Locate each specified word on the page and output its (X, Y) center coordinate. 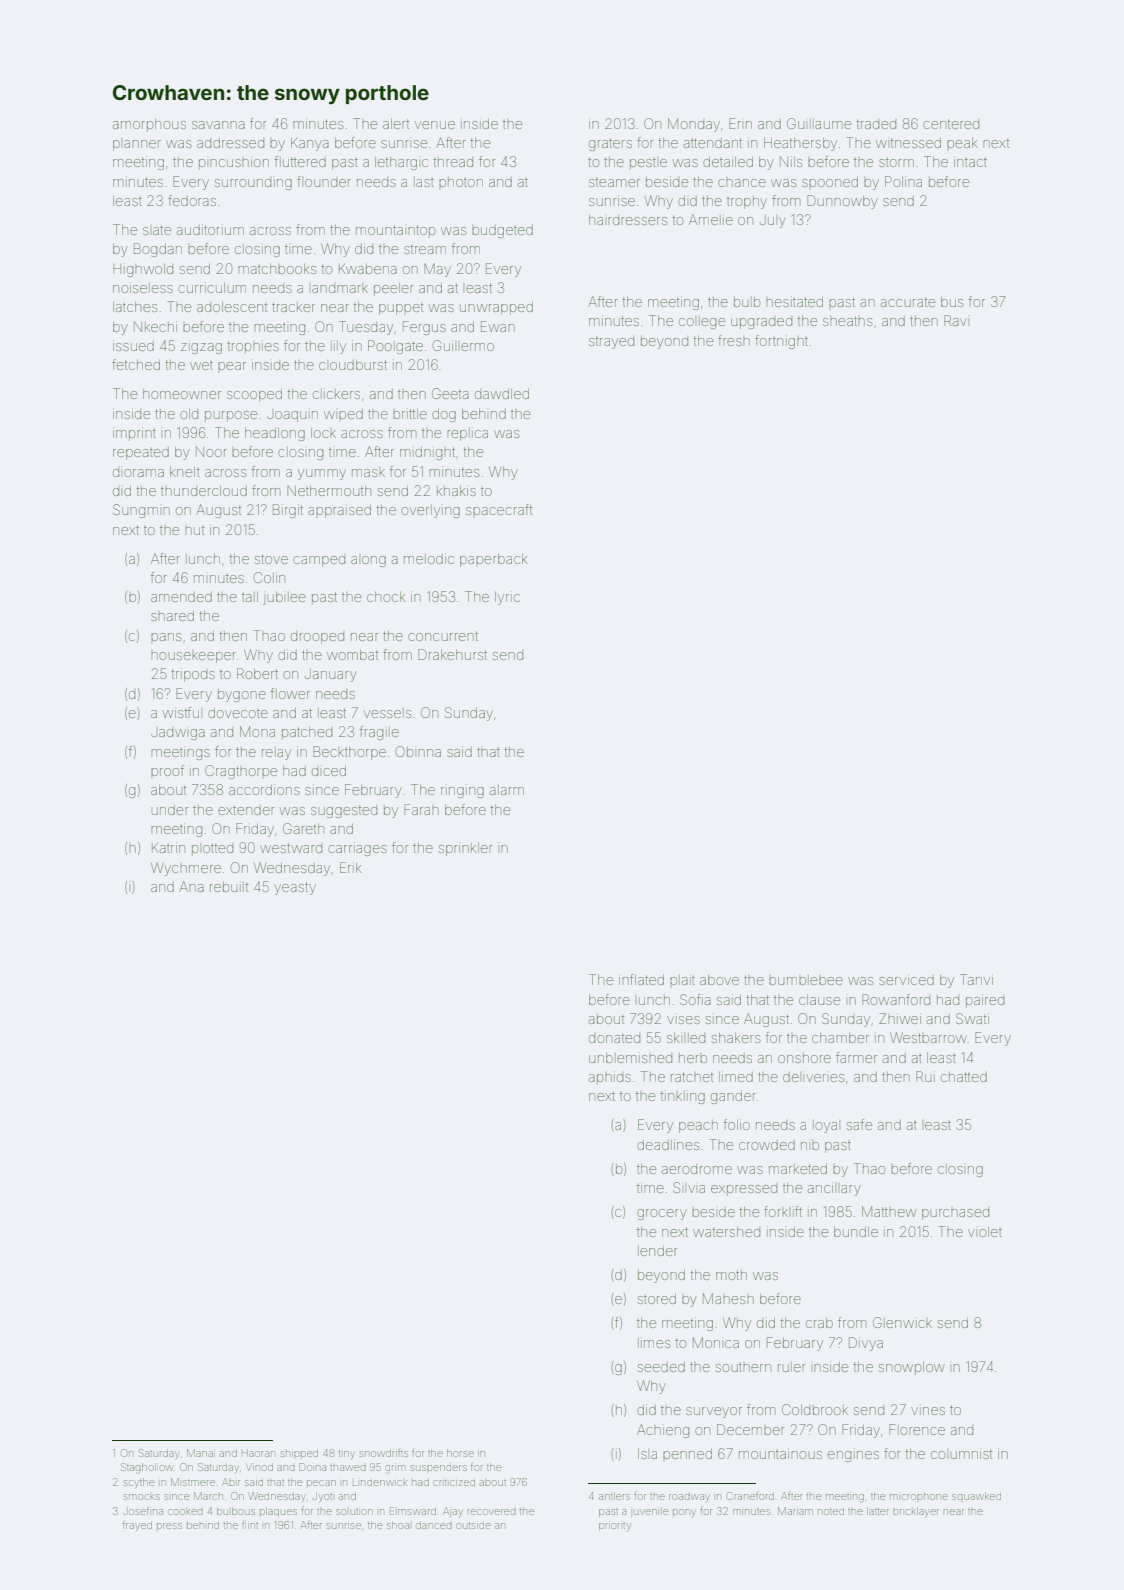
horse (460, 1453)
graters (610, 144)
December (750, 1429)
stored (657, 1299)
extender (246, 810)
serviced (906, 980)
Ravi (955, 320)
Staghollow (147, 1468)
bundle (856, 1232)
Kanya (310, 144)
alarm (507, 790)
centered (951, 124)
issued (133, 346)
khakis (456, 491)
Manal (200, 1453)
